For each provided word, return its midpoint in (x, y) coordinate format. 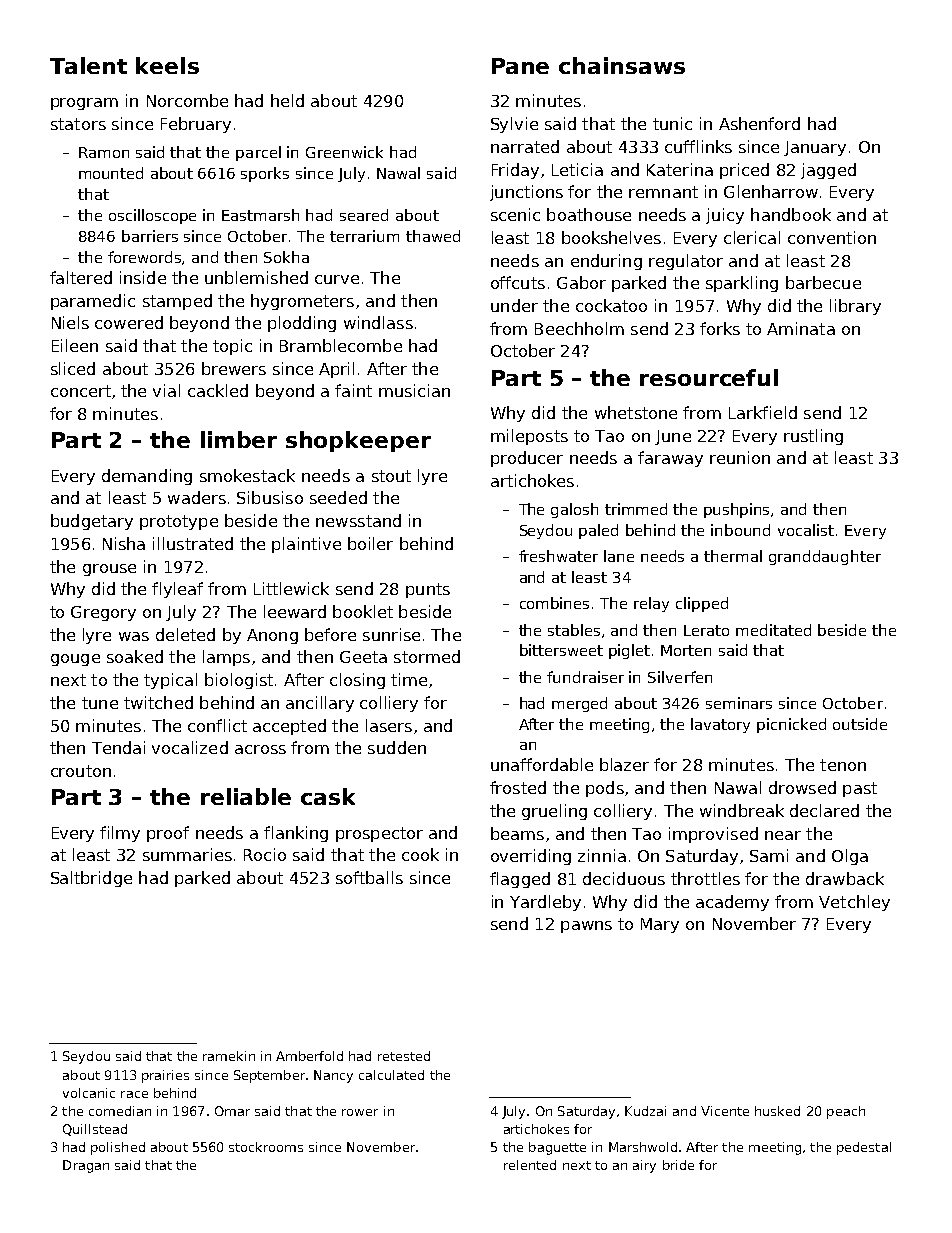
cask (328, 796)
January (815, 148)
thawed (433, 236)
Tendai (118, 747)
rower (360, 1112)
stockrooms (266, 1147)
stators (78, 124)
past (860, 789)
